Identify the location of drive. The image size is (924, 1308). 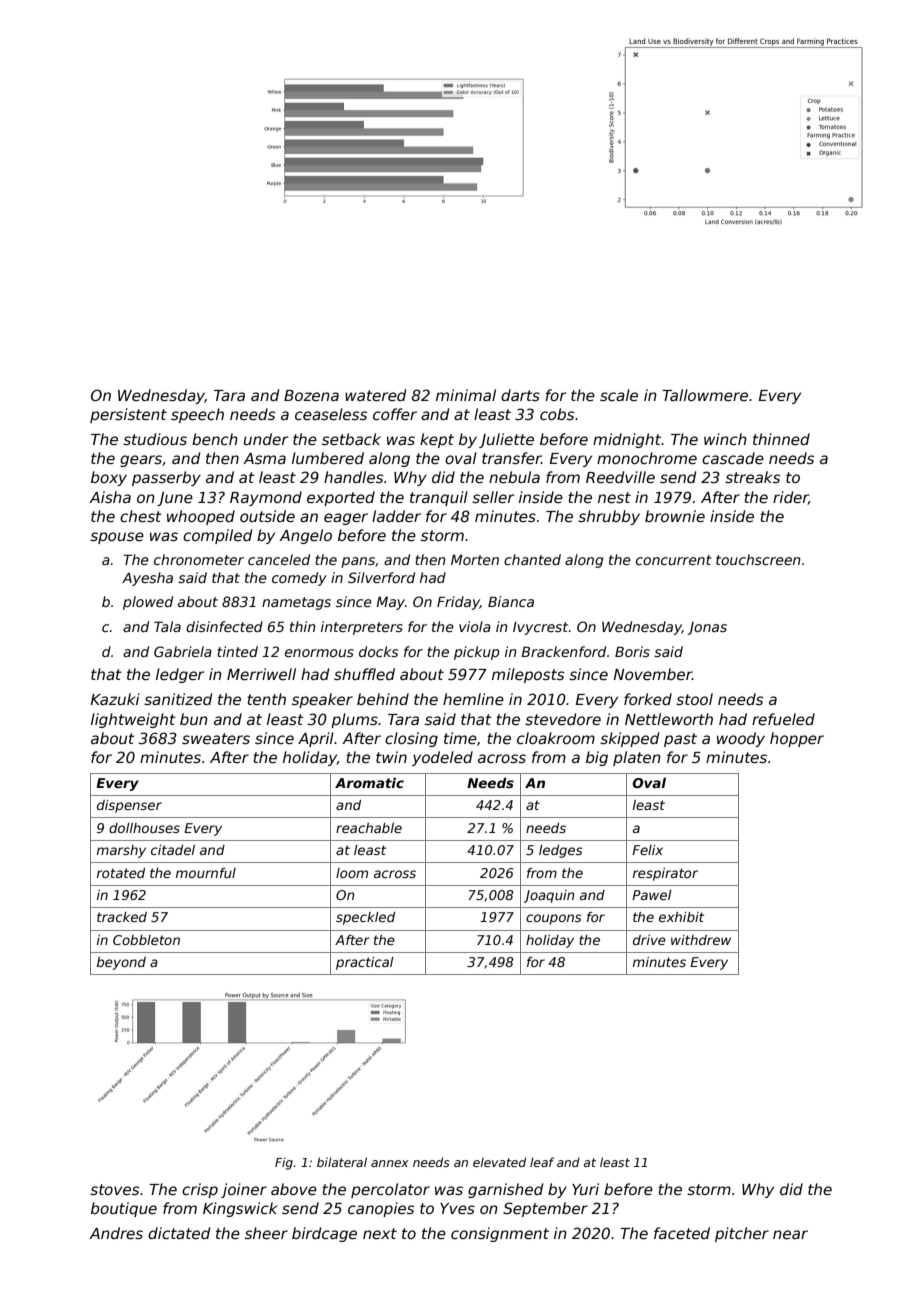
(649, 940).
